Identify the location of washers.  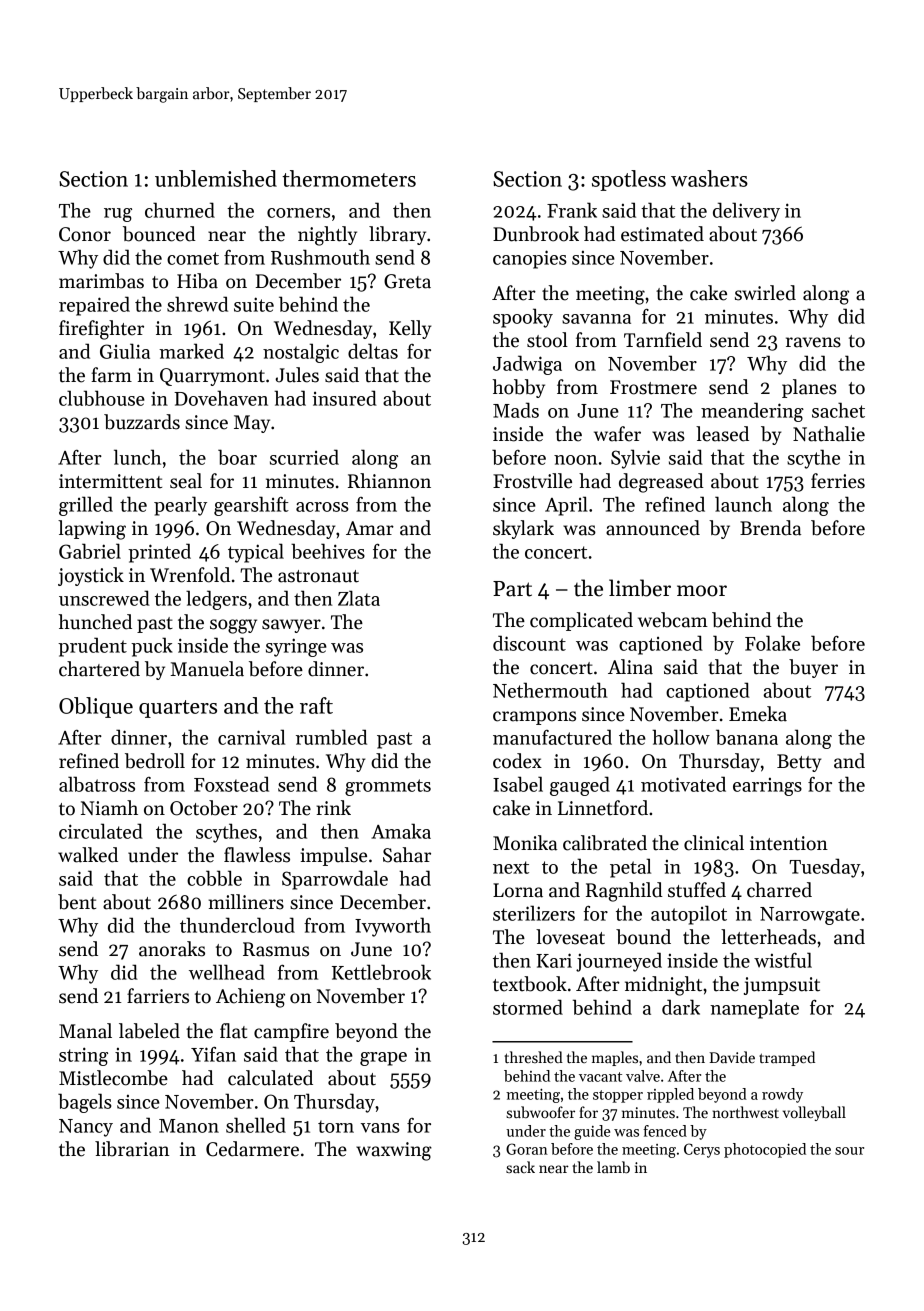
(709, 178).
